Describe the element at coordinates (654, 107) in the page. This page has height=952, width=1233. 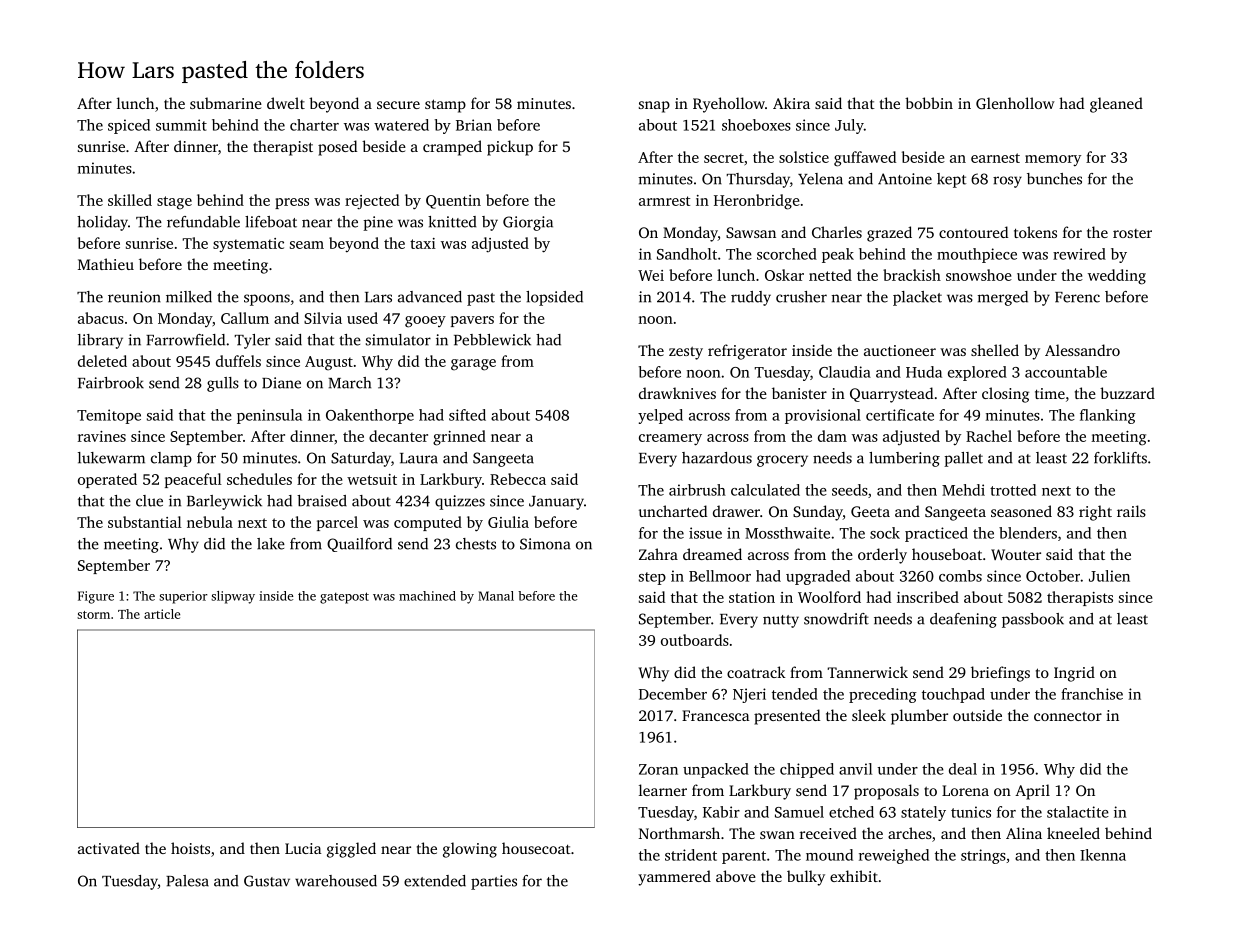
I see `snap` at that location.
